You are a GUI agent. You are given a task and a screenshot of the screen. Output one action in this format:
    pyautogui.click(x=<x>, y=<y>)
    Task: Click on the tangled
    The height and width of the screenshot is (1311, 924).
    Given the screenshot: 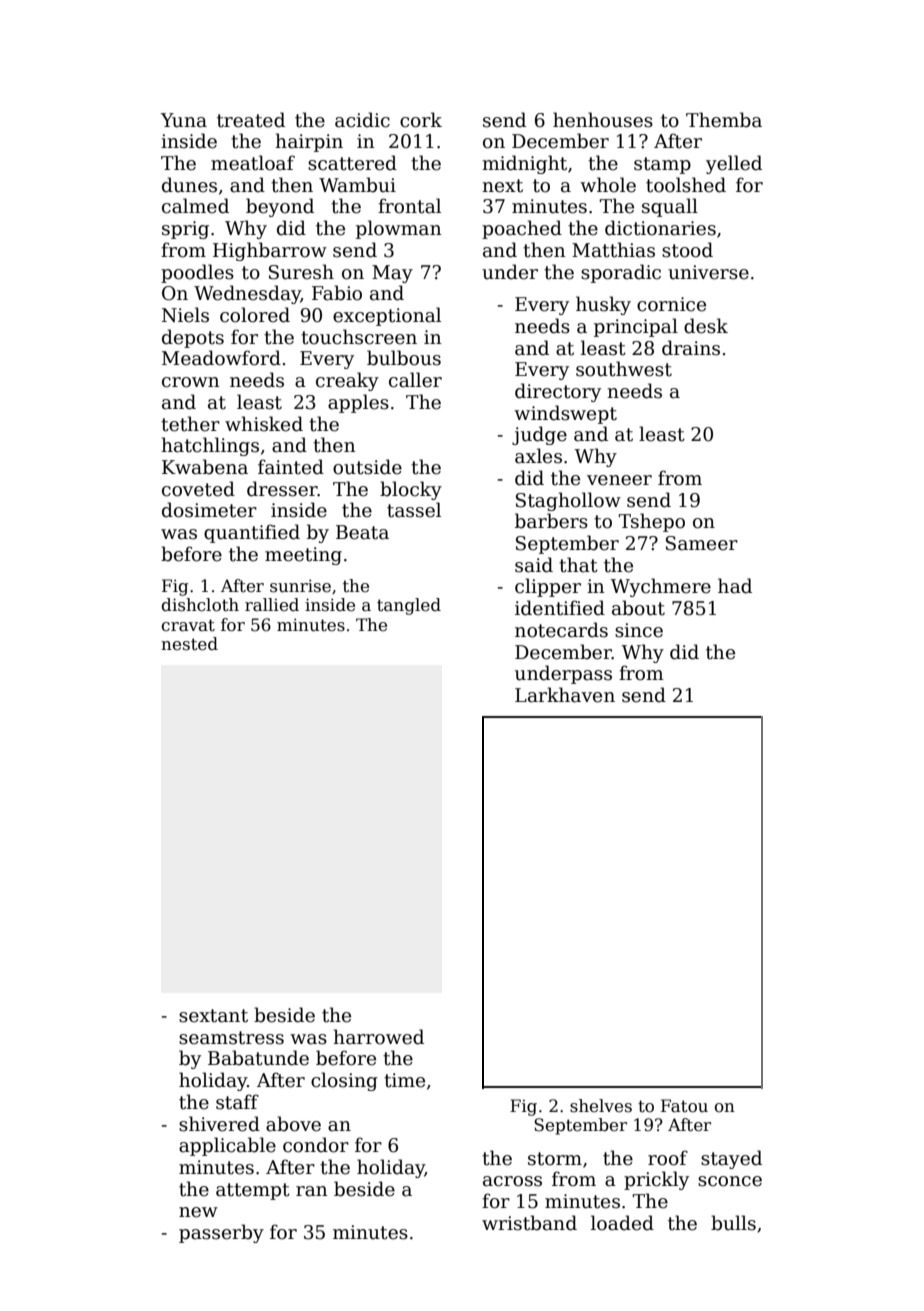 What is the action you would take?
    pyautogui.click(x=409, y=606)
